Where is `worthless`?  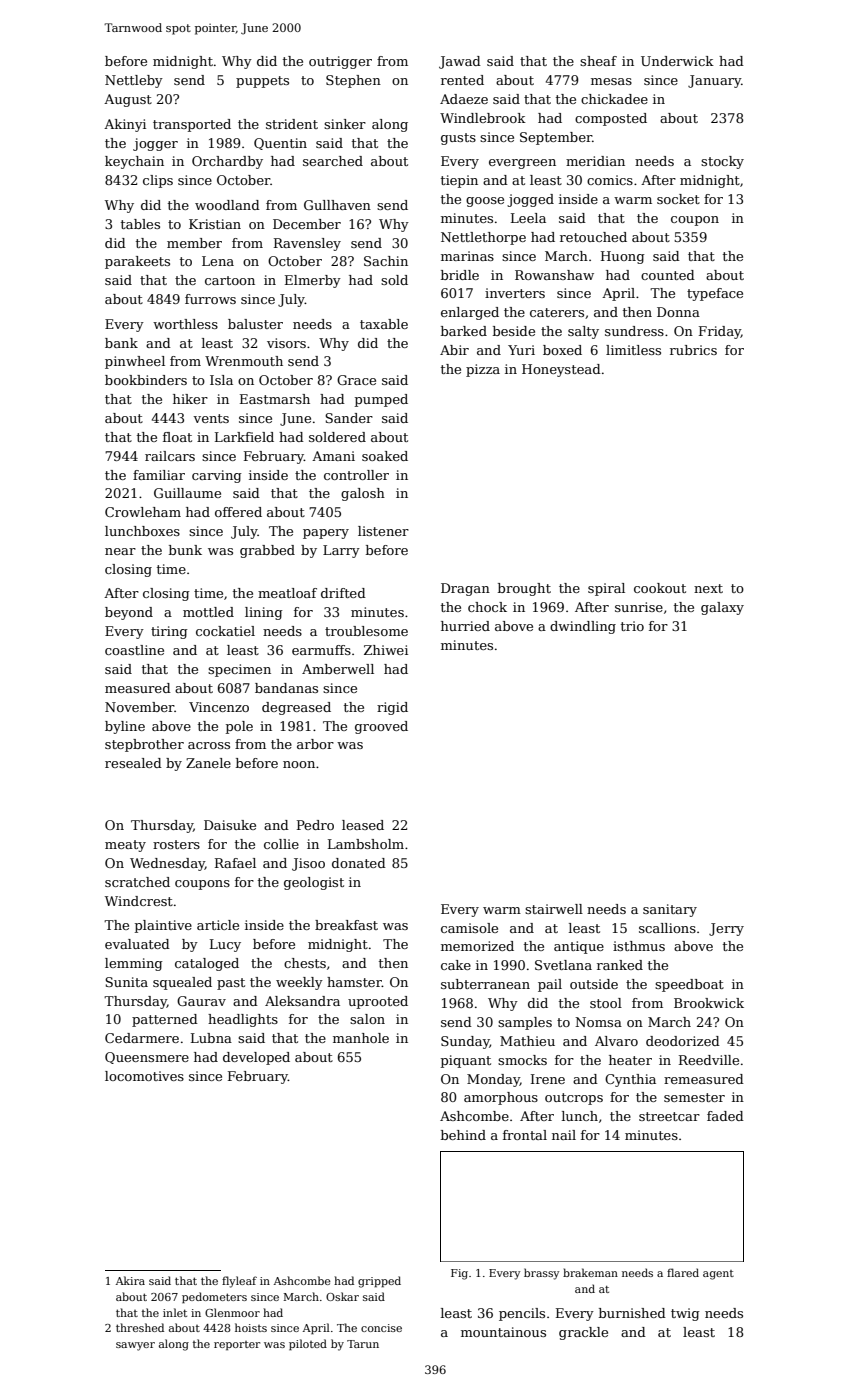
worthless is located at coordinates (185, 324).
